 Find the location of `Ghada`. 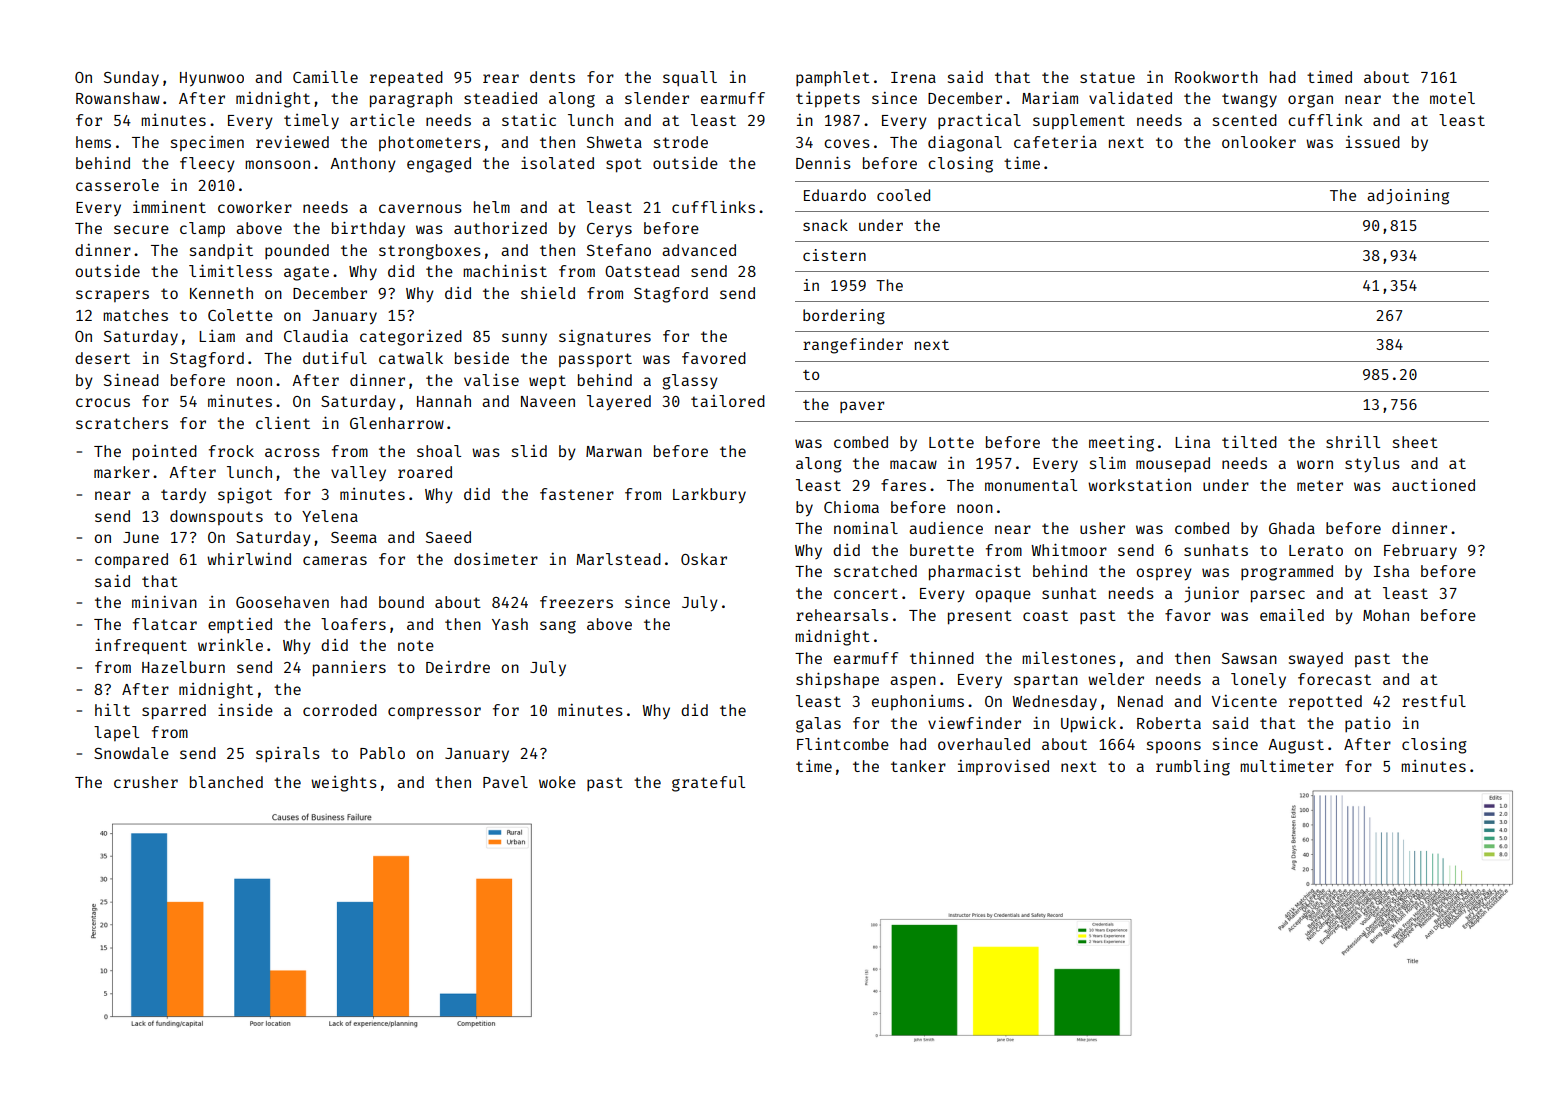

Ghada is located at coordinates (1292, 528).
